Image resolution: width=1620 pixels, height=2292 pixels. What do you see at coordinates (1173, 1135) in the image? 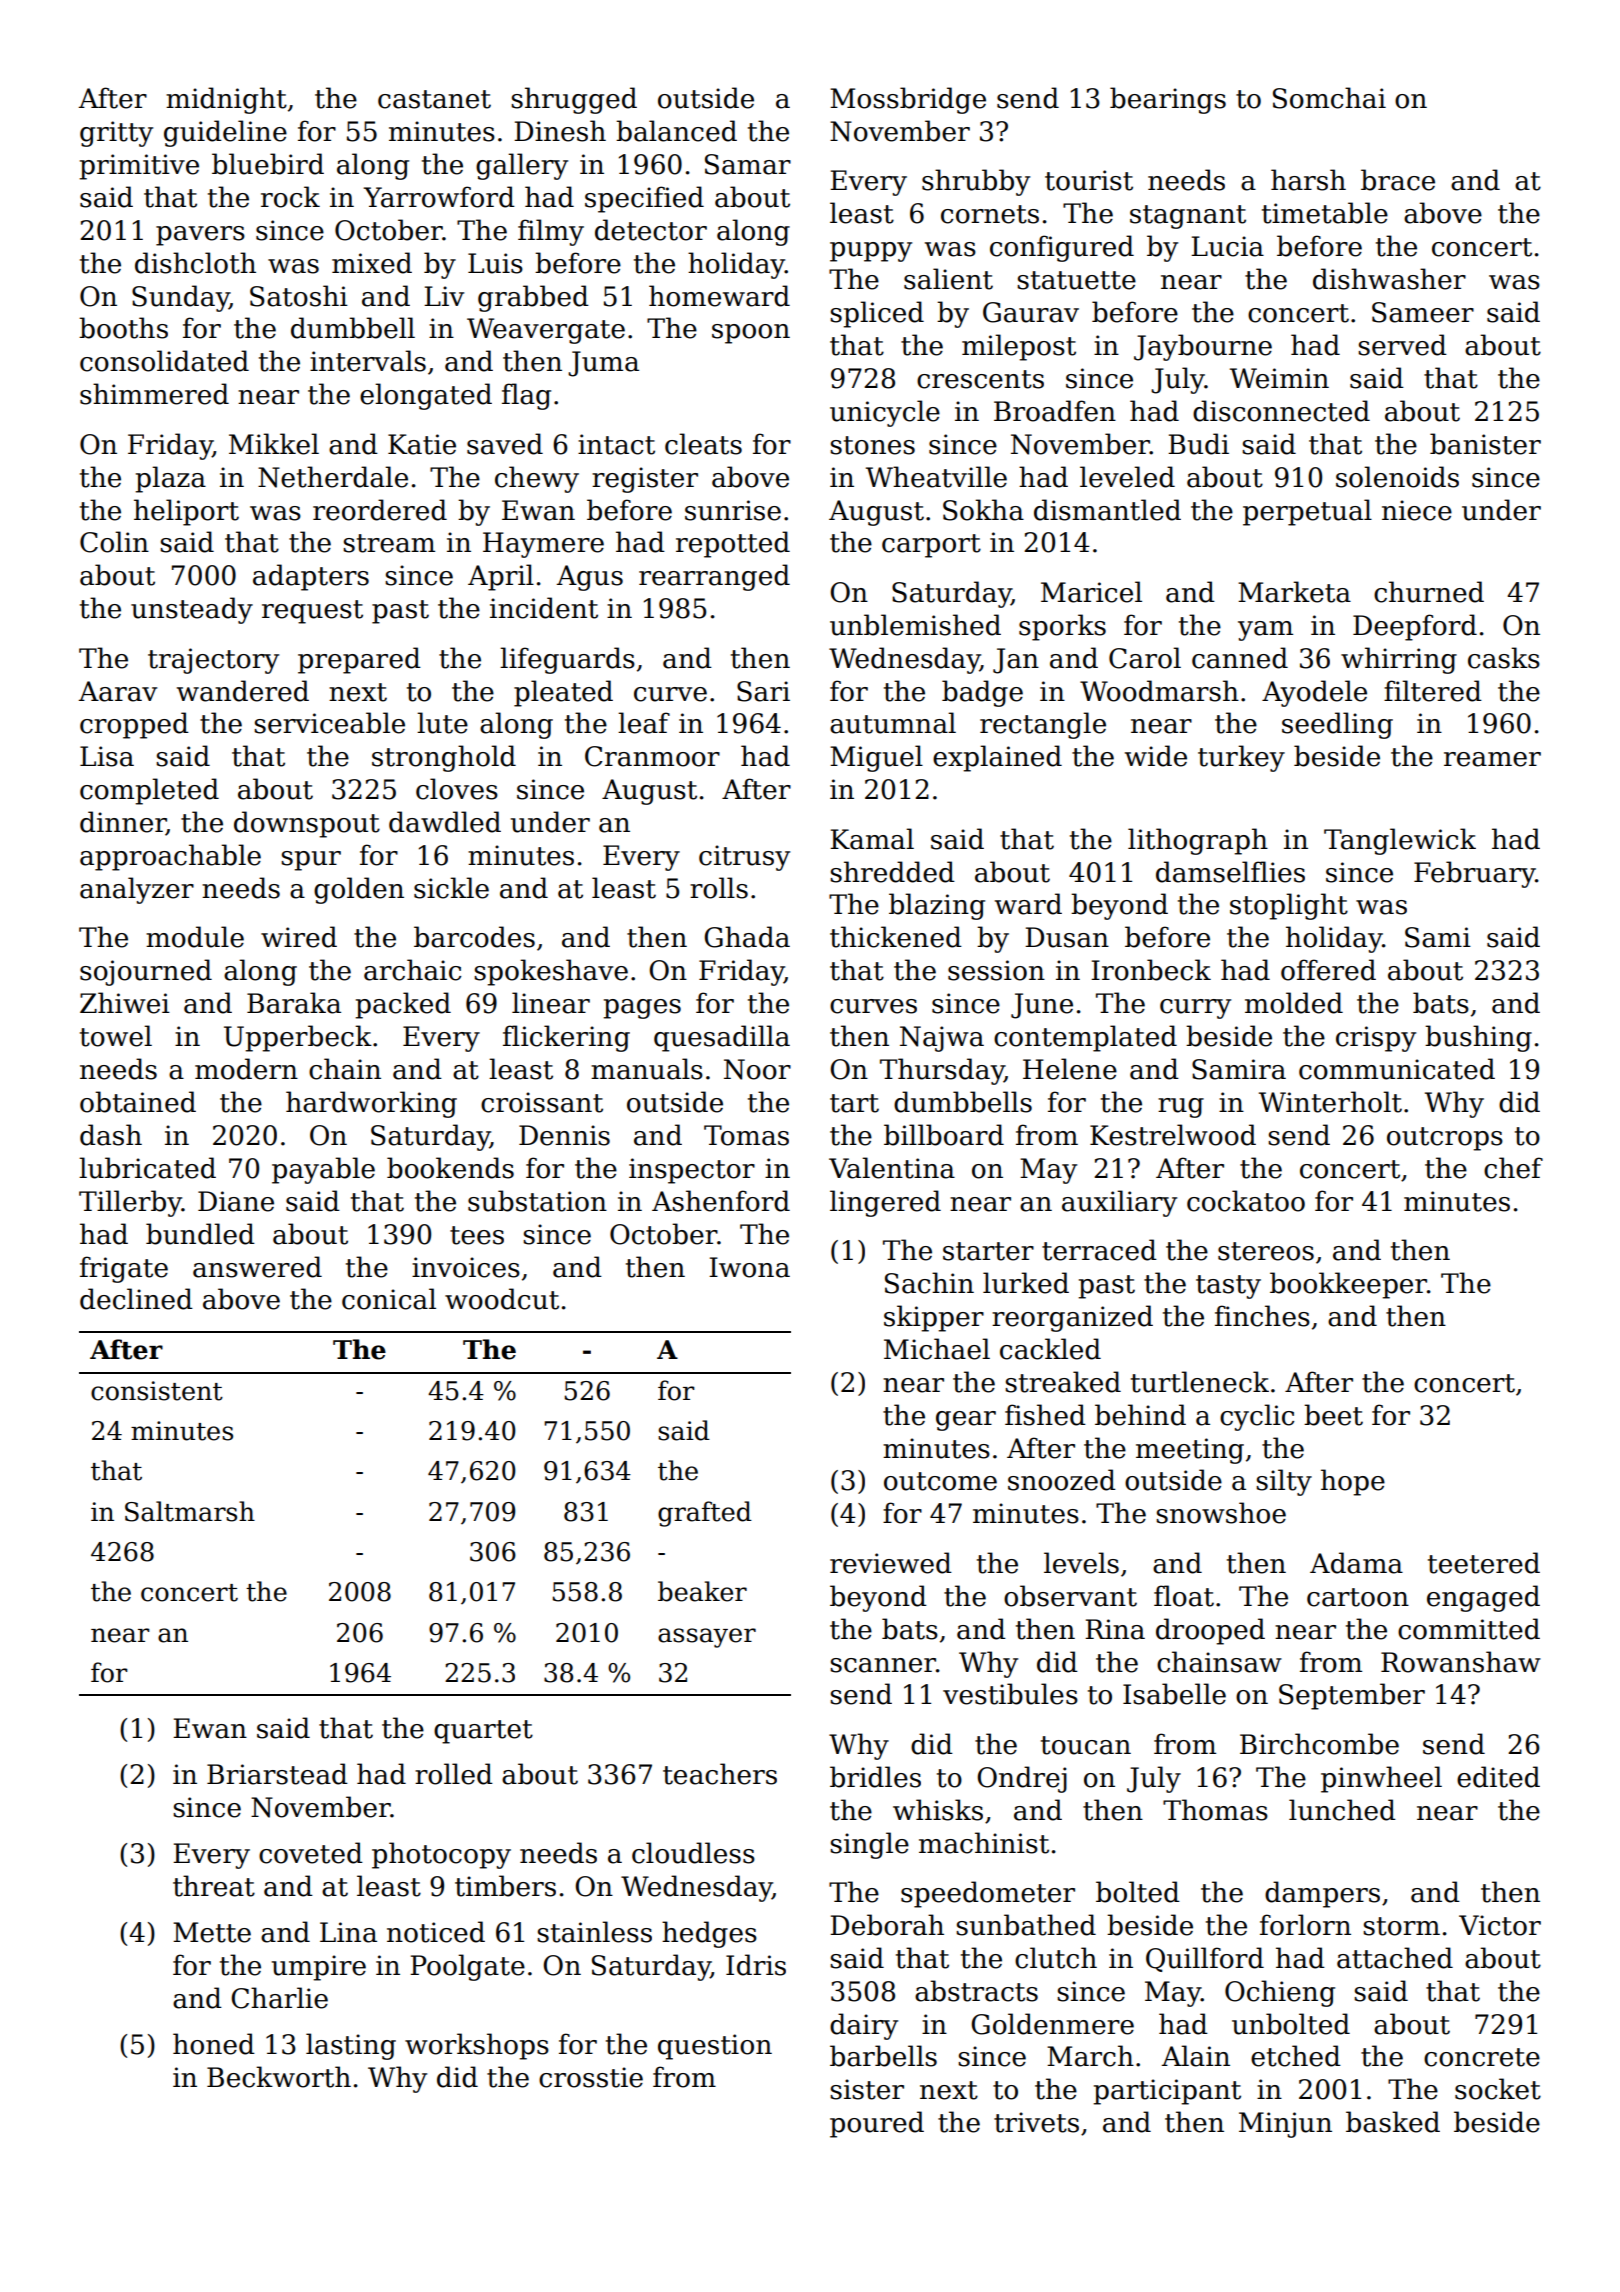
I see `Kestrelwood` at bounding box center [1173, 1135].
